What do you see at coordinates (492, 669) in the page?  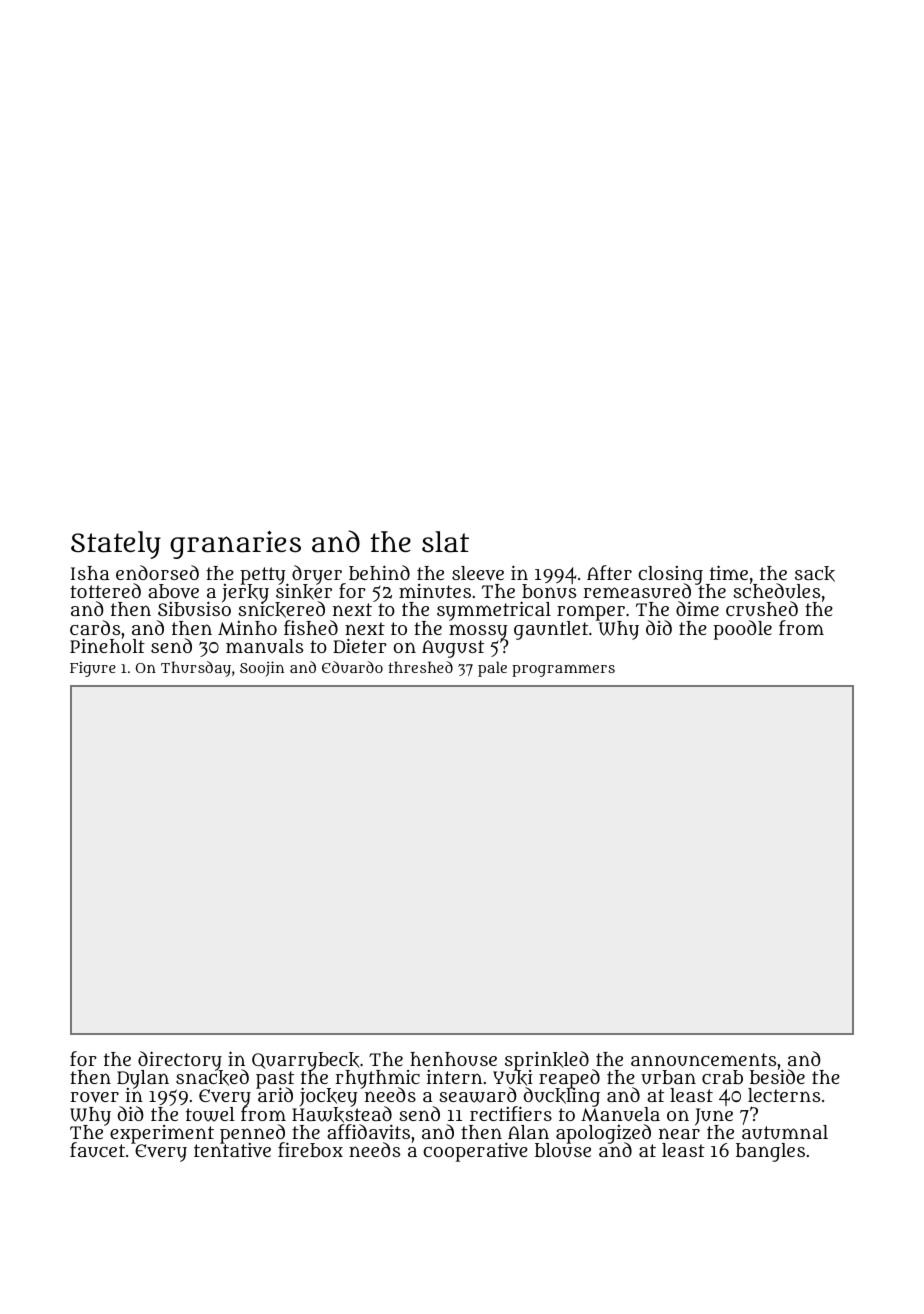 I see `pale` at bounding box center [492, 669].
